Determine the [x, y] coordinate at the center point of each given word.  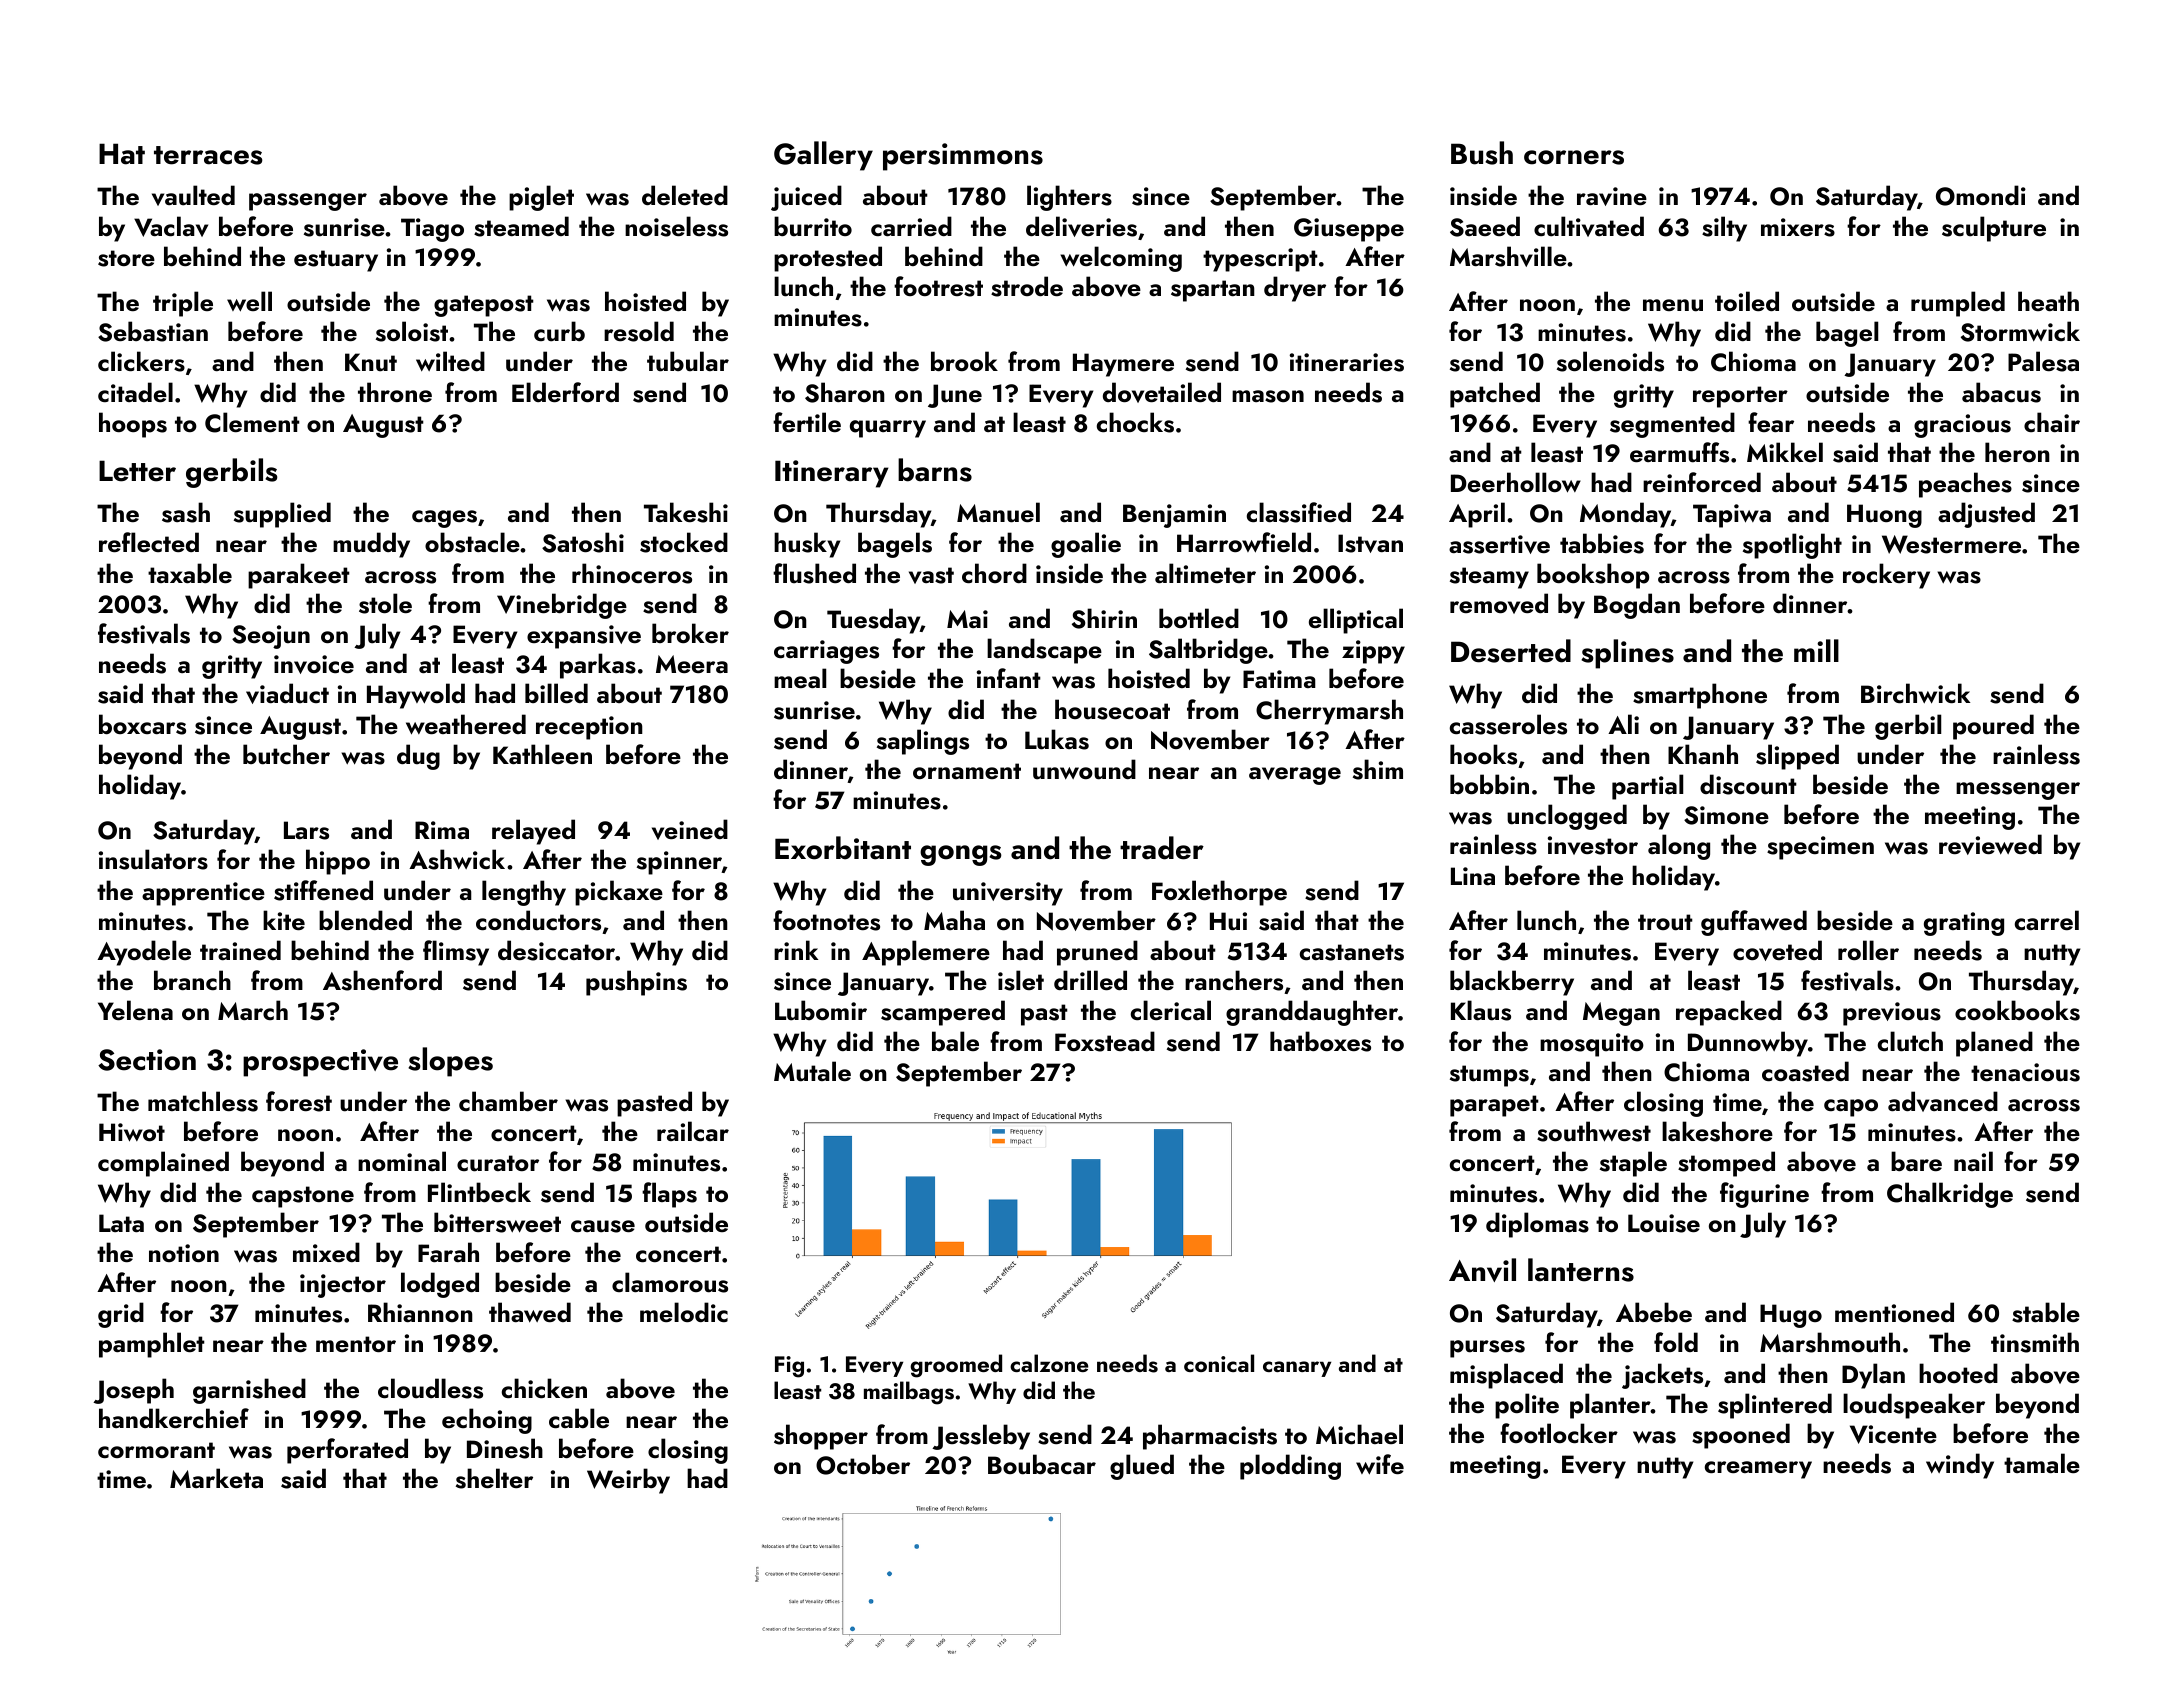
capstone [303, 1197]
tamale [2042, 1463]
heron [2017, 452]
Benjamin [1174, 516]
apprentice [203, 894]
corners [1574, 157]
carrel [2047, 920]
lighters [1069, 198]
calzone [1049, 1363]
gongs [961, 855]
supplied [282, 515]
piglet [541, 198]
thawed [530, 1312]
